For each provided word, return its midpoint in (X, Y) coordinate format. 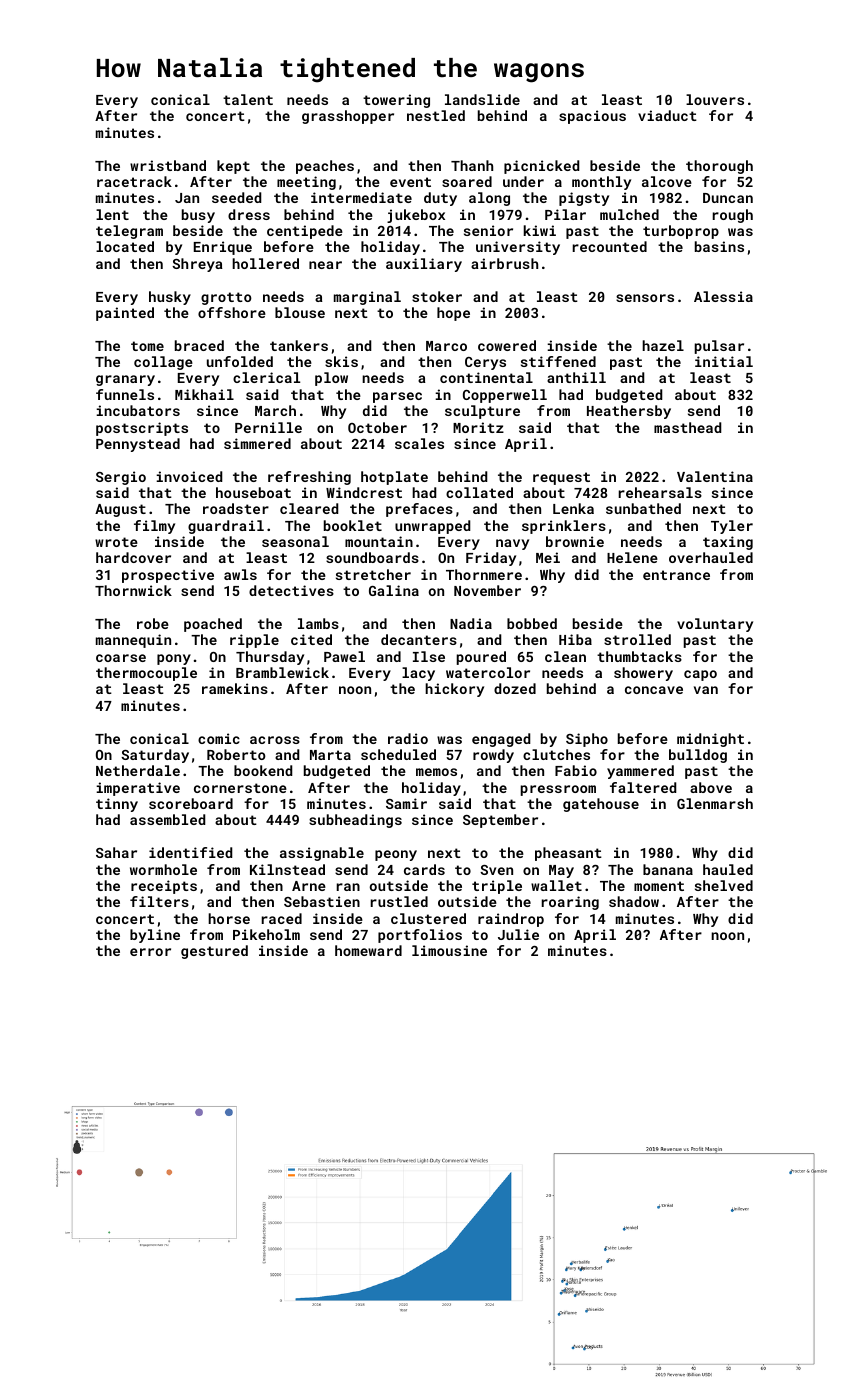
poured (481, 658)
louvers (715, 99)
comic (219, 738)
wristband (168, 165)
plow (331, 379)
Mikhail (204, 394)
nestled (436, 115)
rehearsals (660, 492)
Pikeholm (266, 934)
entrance (676, 575)
